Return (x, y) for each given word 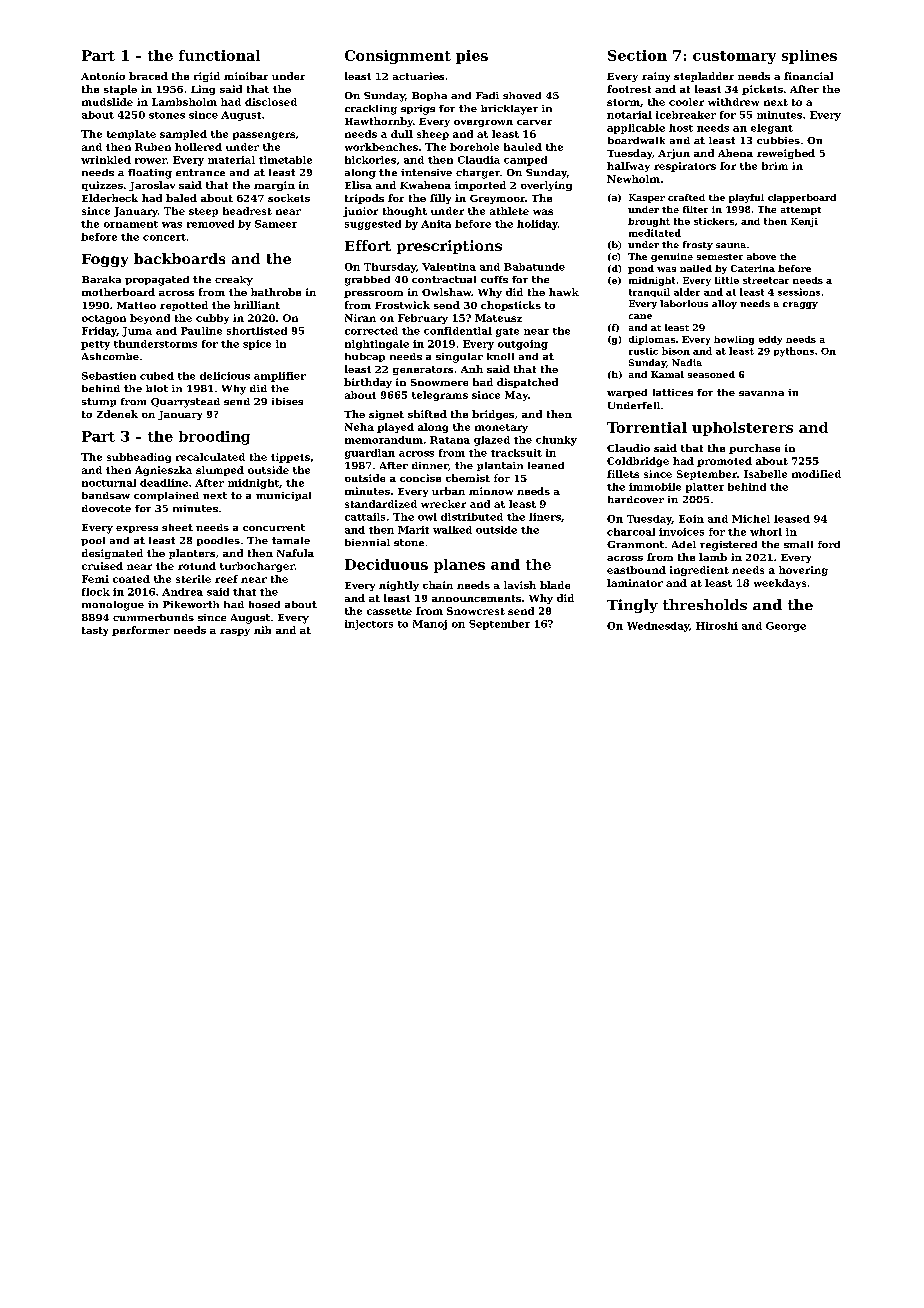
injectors (369, 625)
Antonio (103, 76)
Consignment (398, 57)
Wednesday (658, 627)
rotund (197, 566)
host (681, 128)
